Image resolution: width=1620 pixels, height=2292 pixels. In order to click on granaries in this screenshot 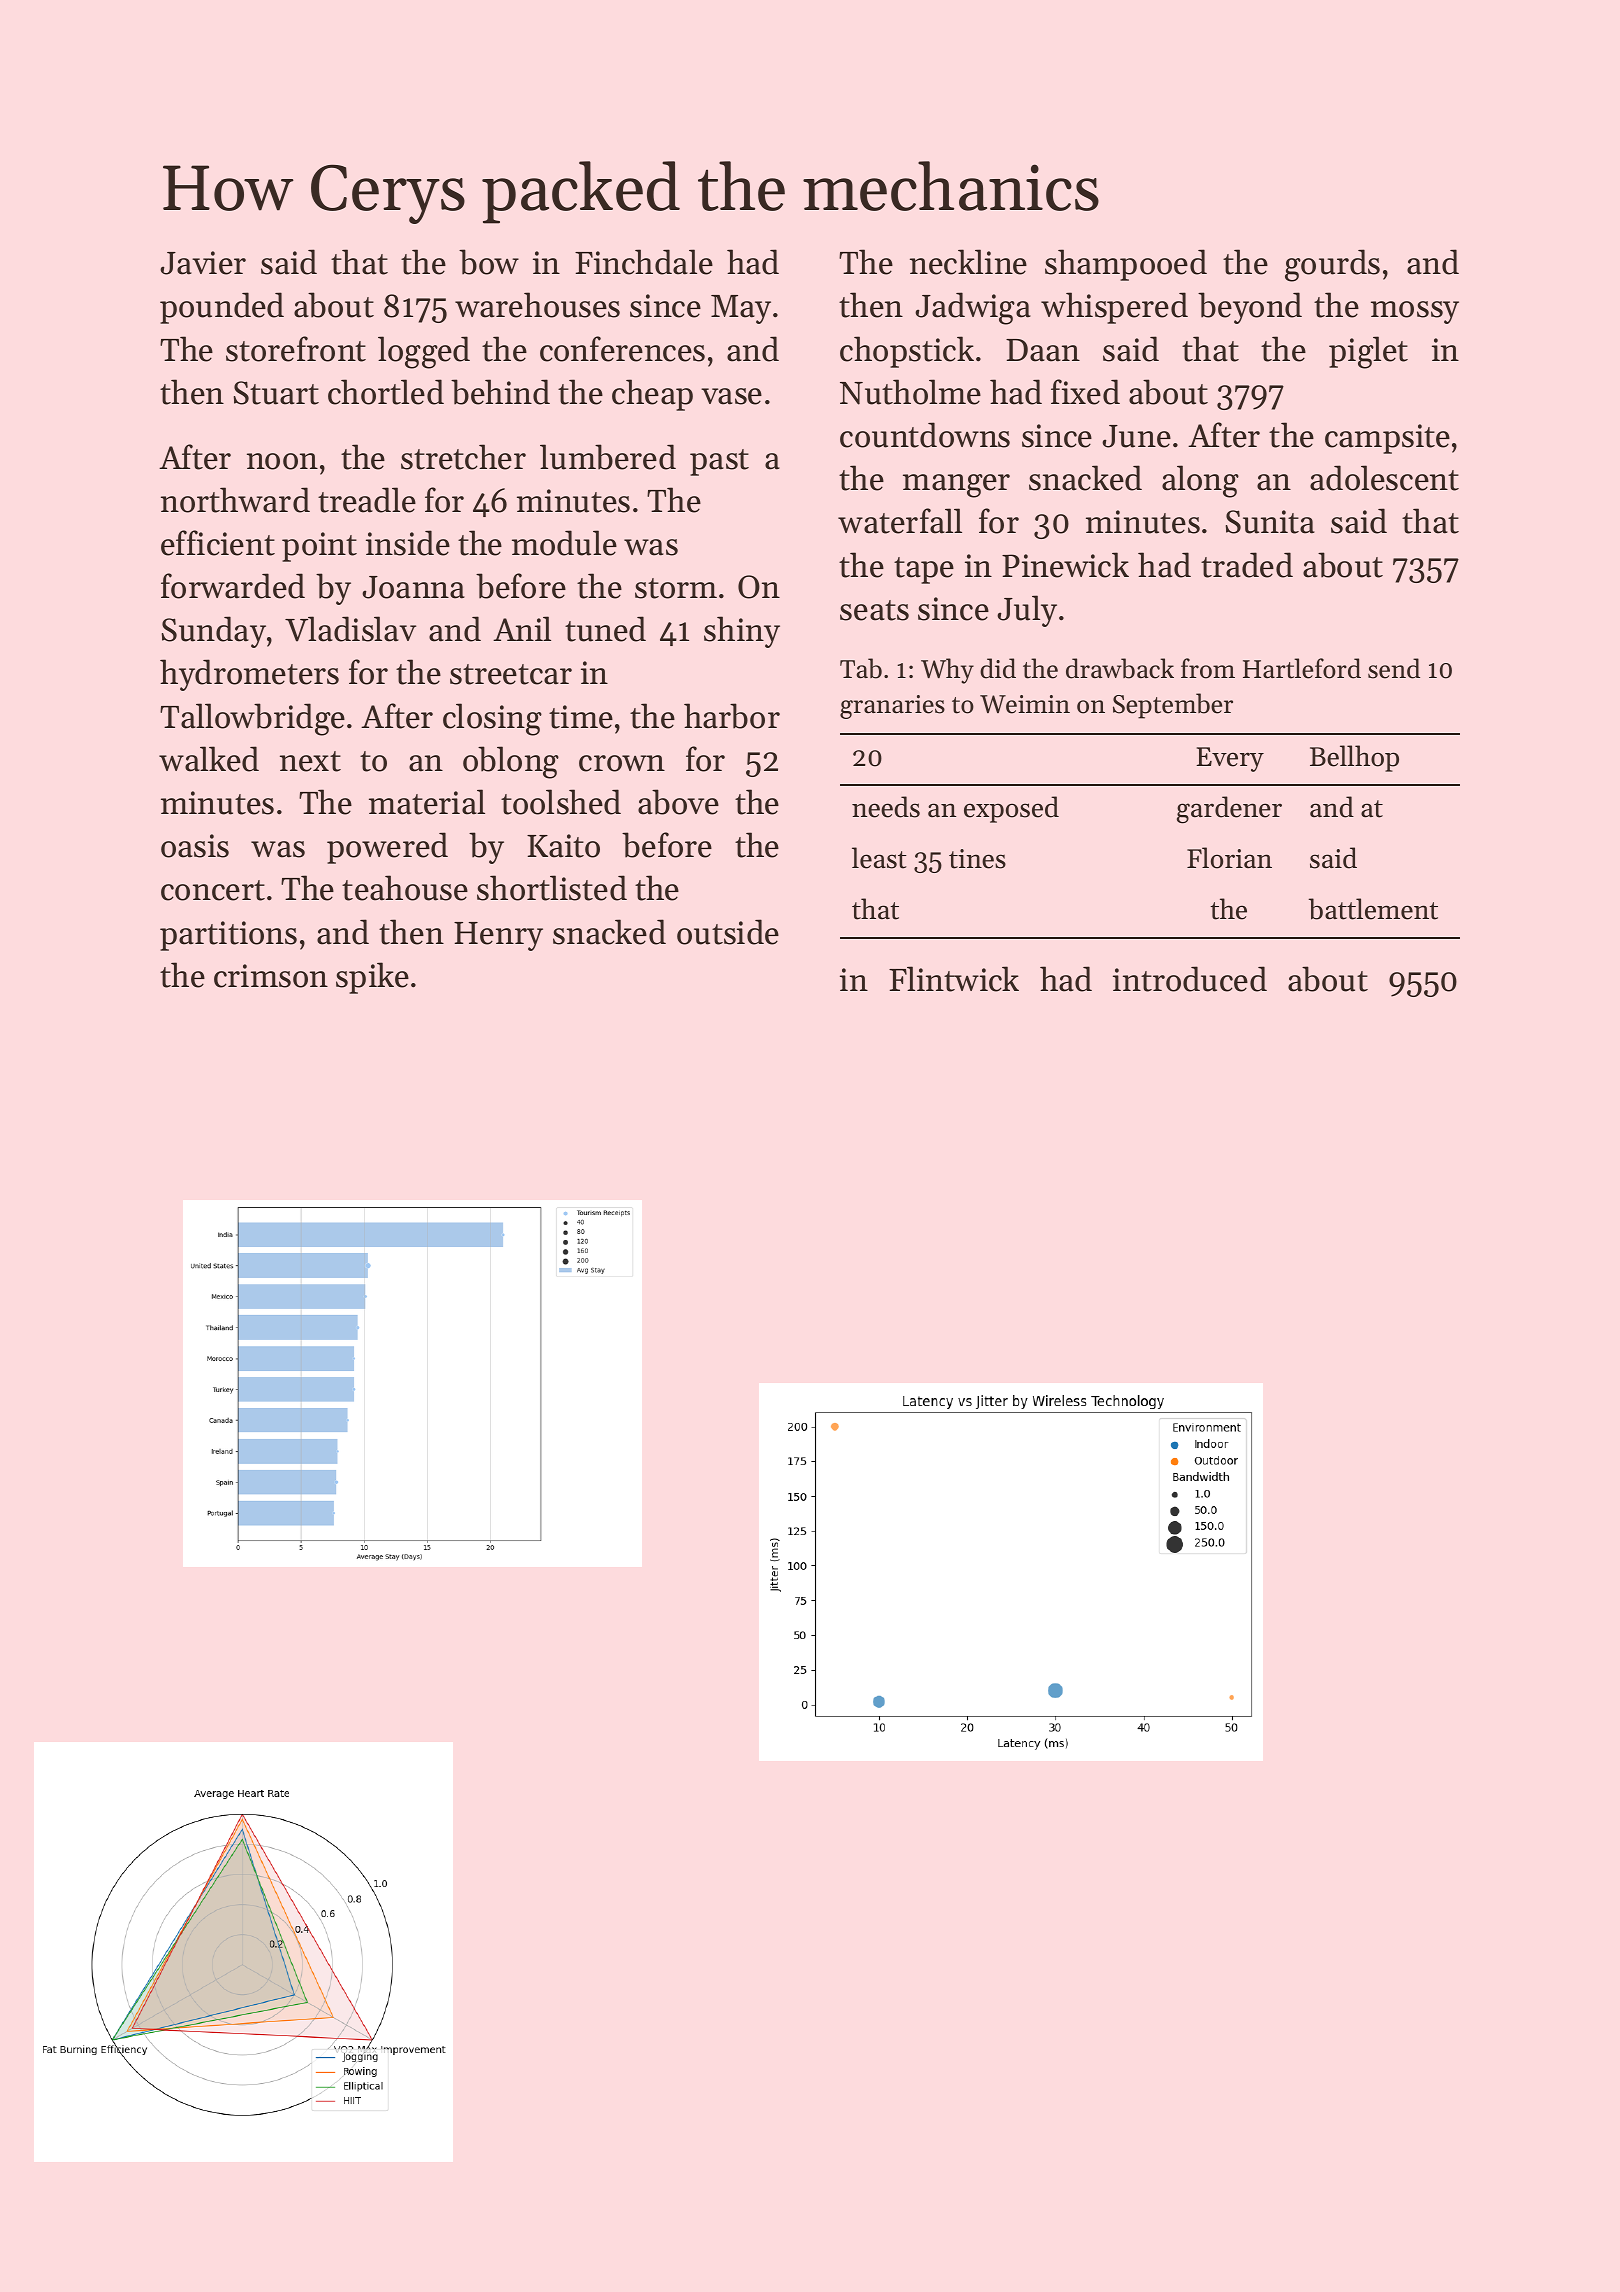, I will do `click(892, 707)`.
